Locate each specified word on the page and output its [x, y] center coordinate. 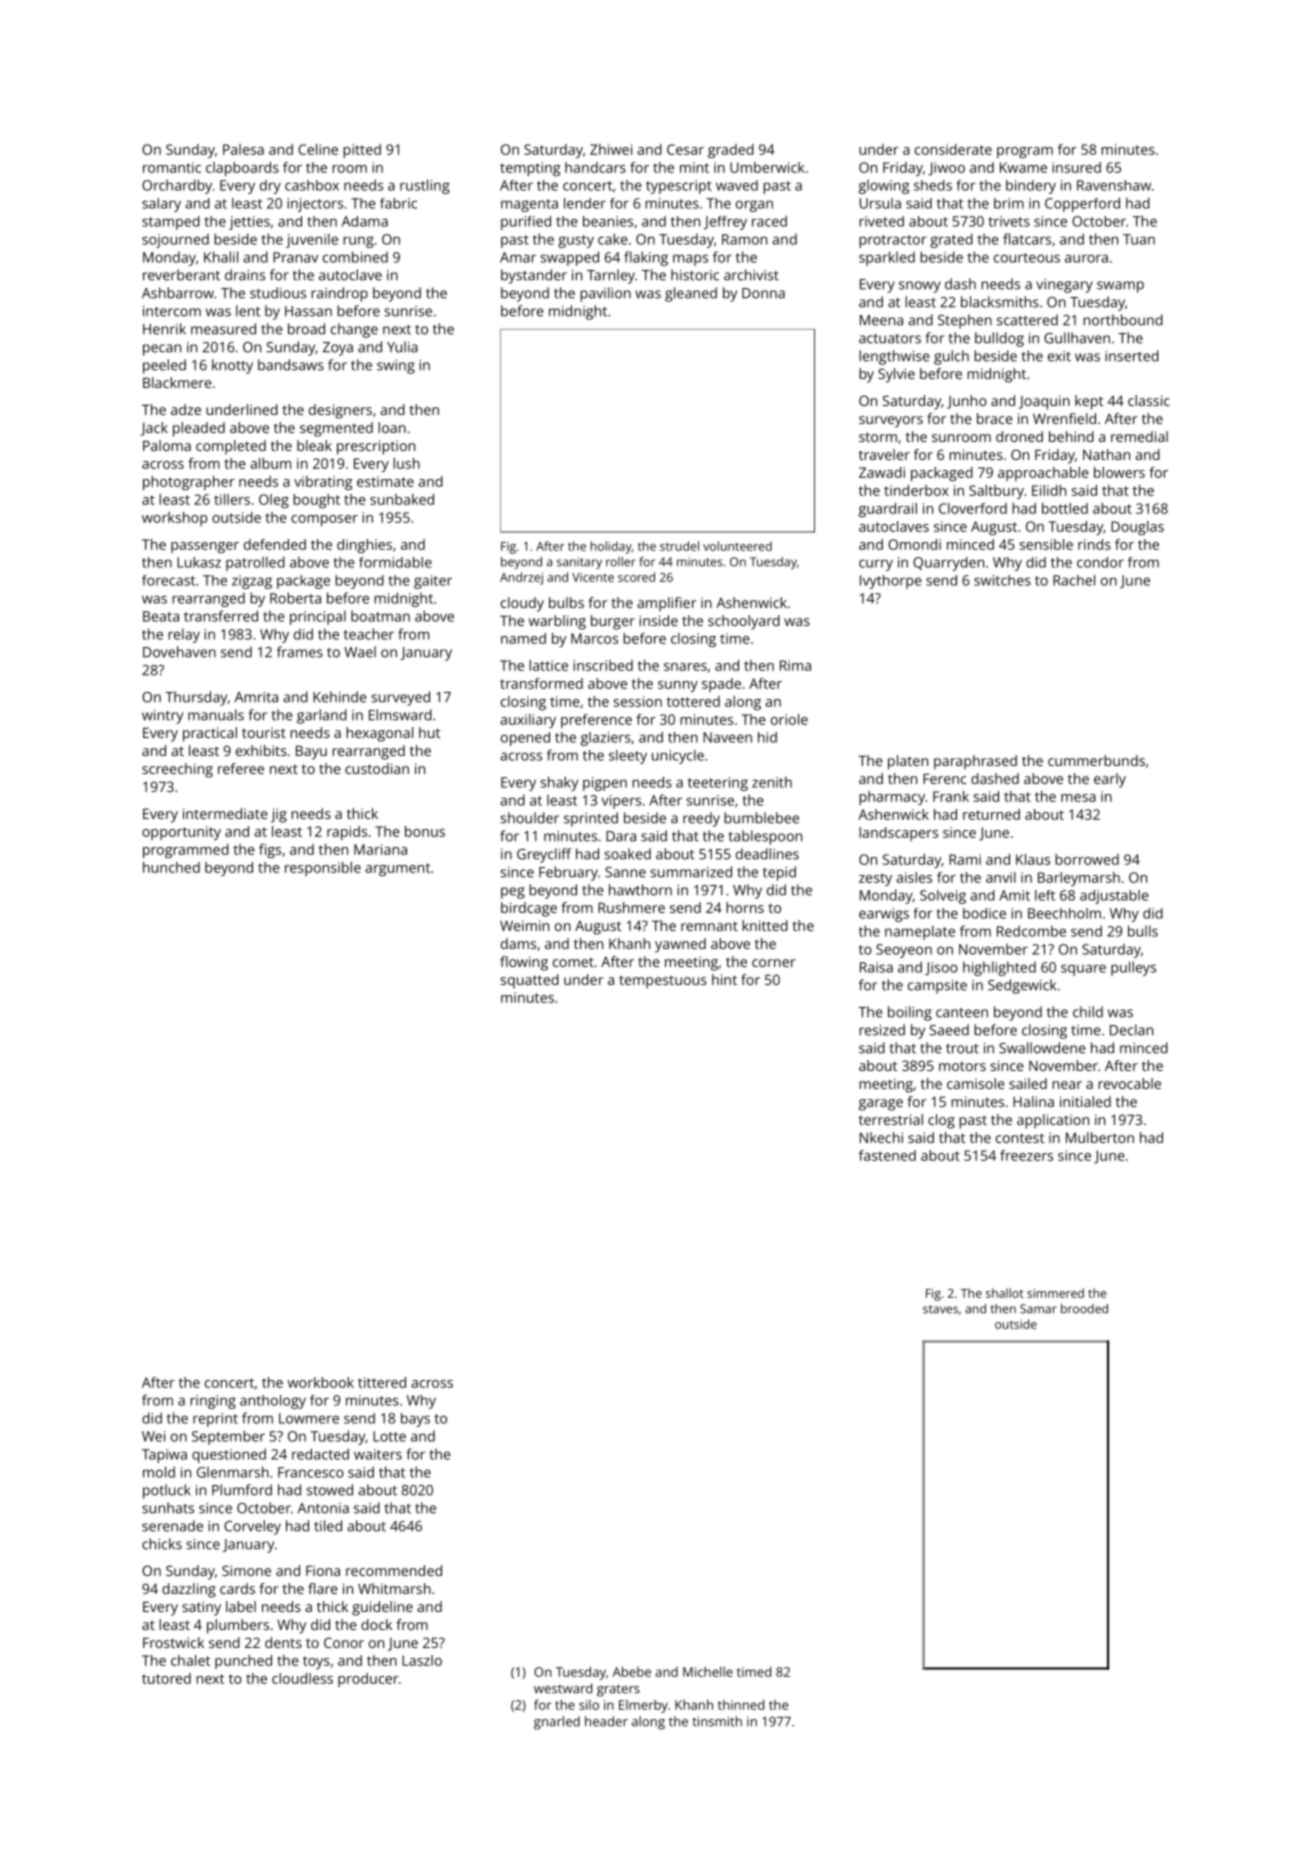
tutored [166, 1678]
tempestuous [663, 982]
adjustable [1114, 897]
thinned [741, 1704]
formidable [395, 562]
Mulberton [1100, 1137]
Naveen [727, 737]
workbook [321, 1382]
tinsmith [717, 1721]
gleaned [691, 294]
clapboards [242, 169]
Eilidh [1049, 490]
